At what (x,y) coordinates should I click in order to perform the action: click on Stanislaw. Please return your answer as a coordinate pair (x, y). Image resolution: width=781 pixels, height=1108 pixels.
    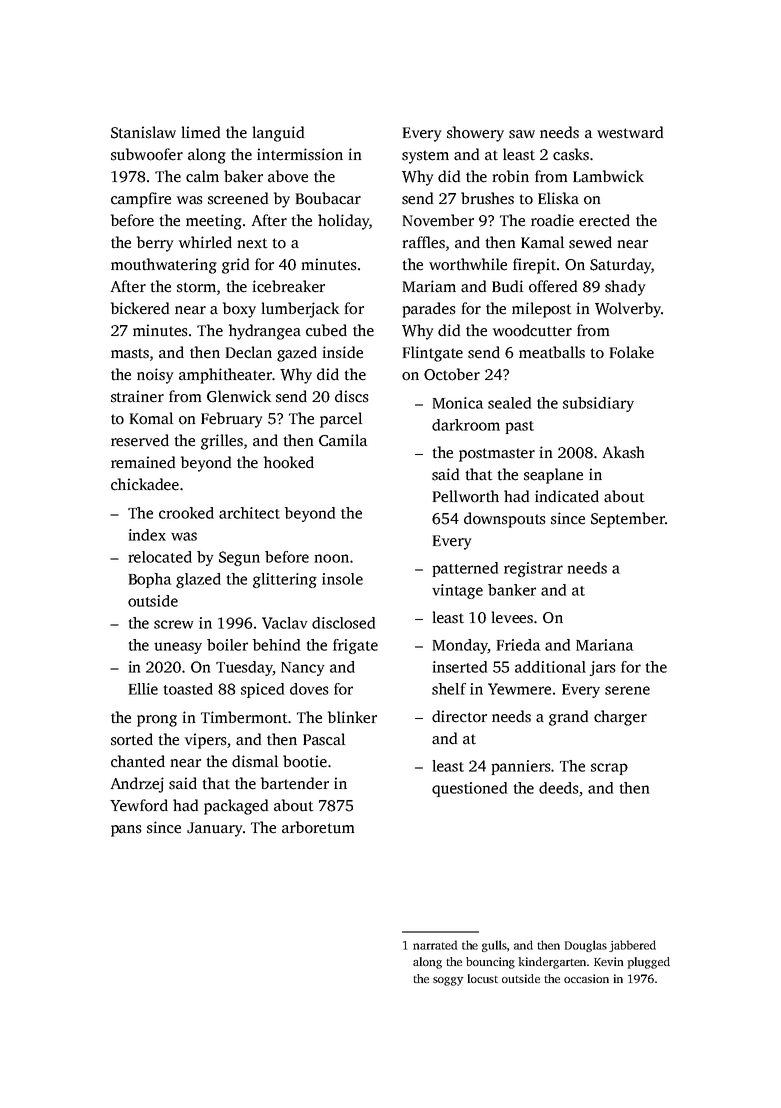
    Looking at the image, I should click on (143, 132).
